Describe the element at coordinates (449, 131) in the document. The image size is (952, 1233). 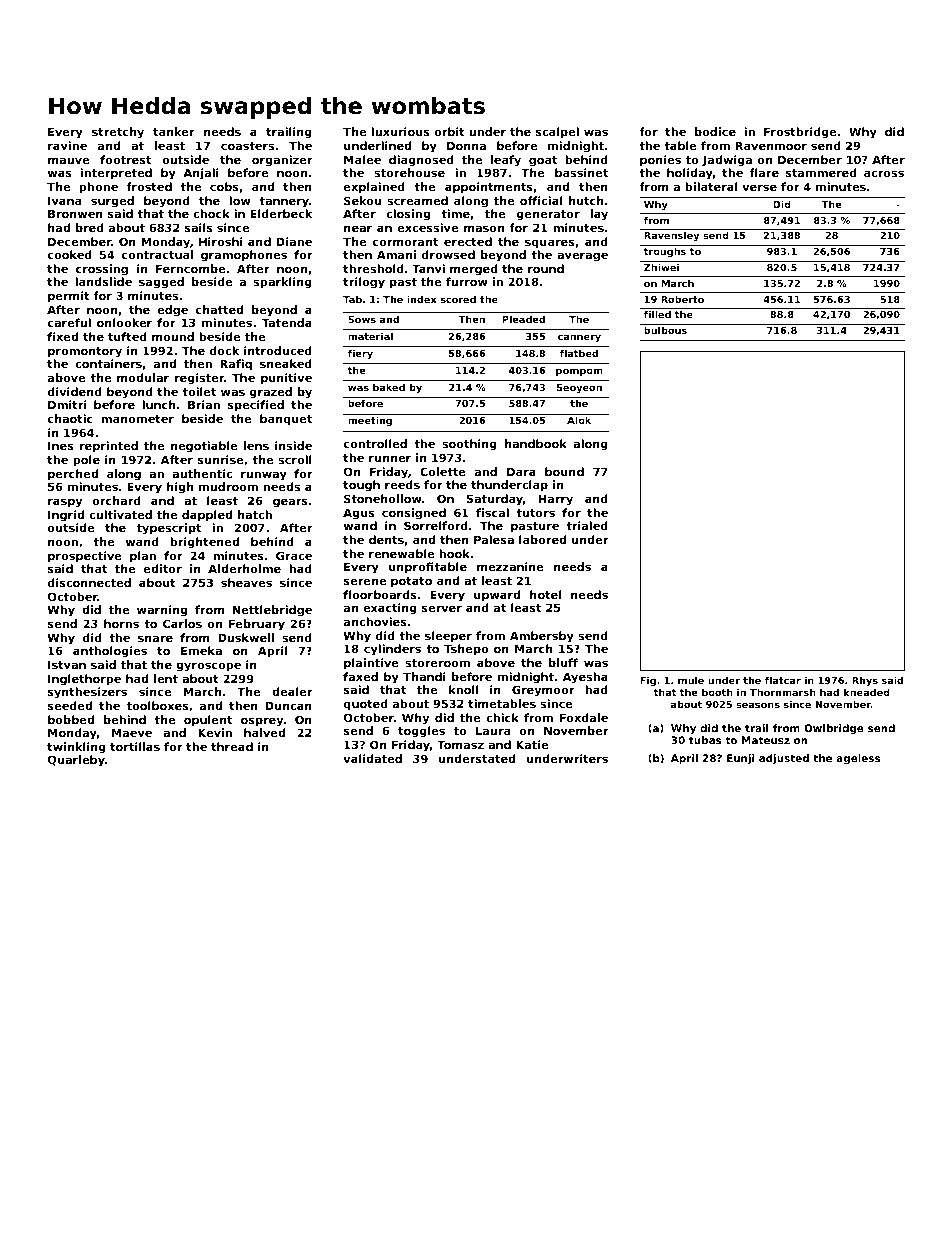
I see `orbit` at that location.
